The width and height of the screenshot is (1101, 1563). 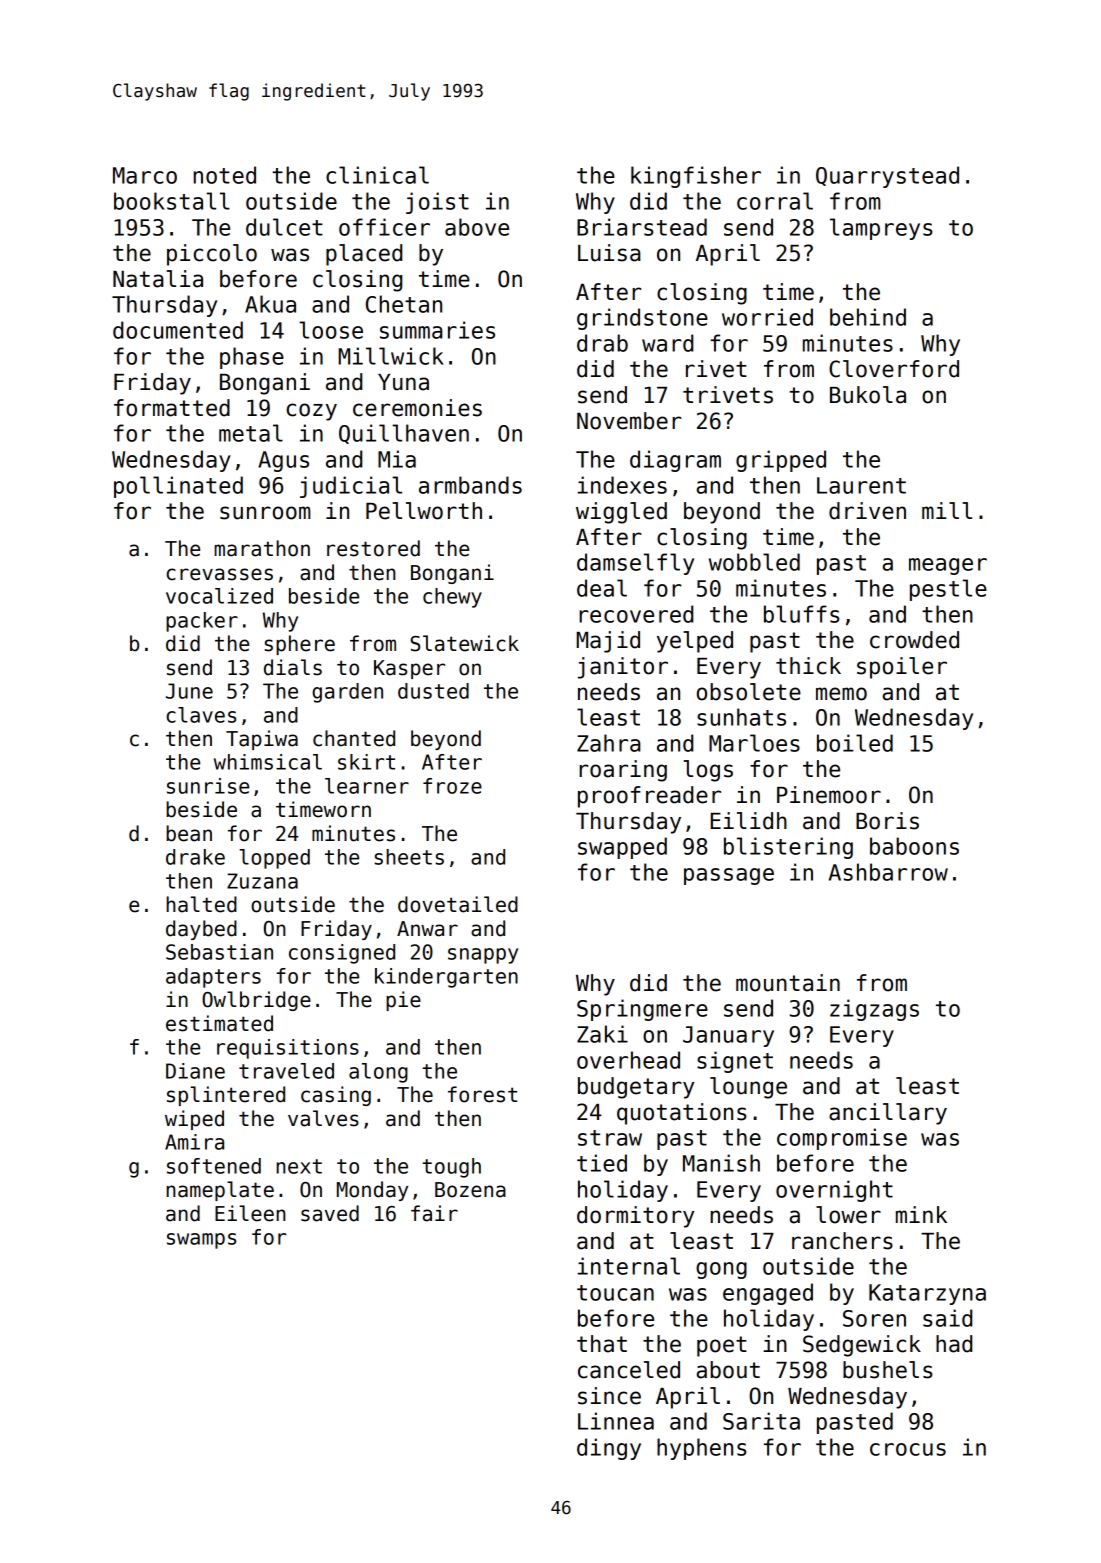 I want to click on Sarita, so click(x=761, y=1421).
